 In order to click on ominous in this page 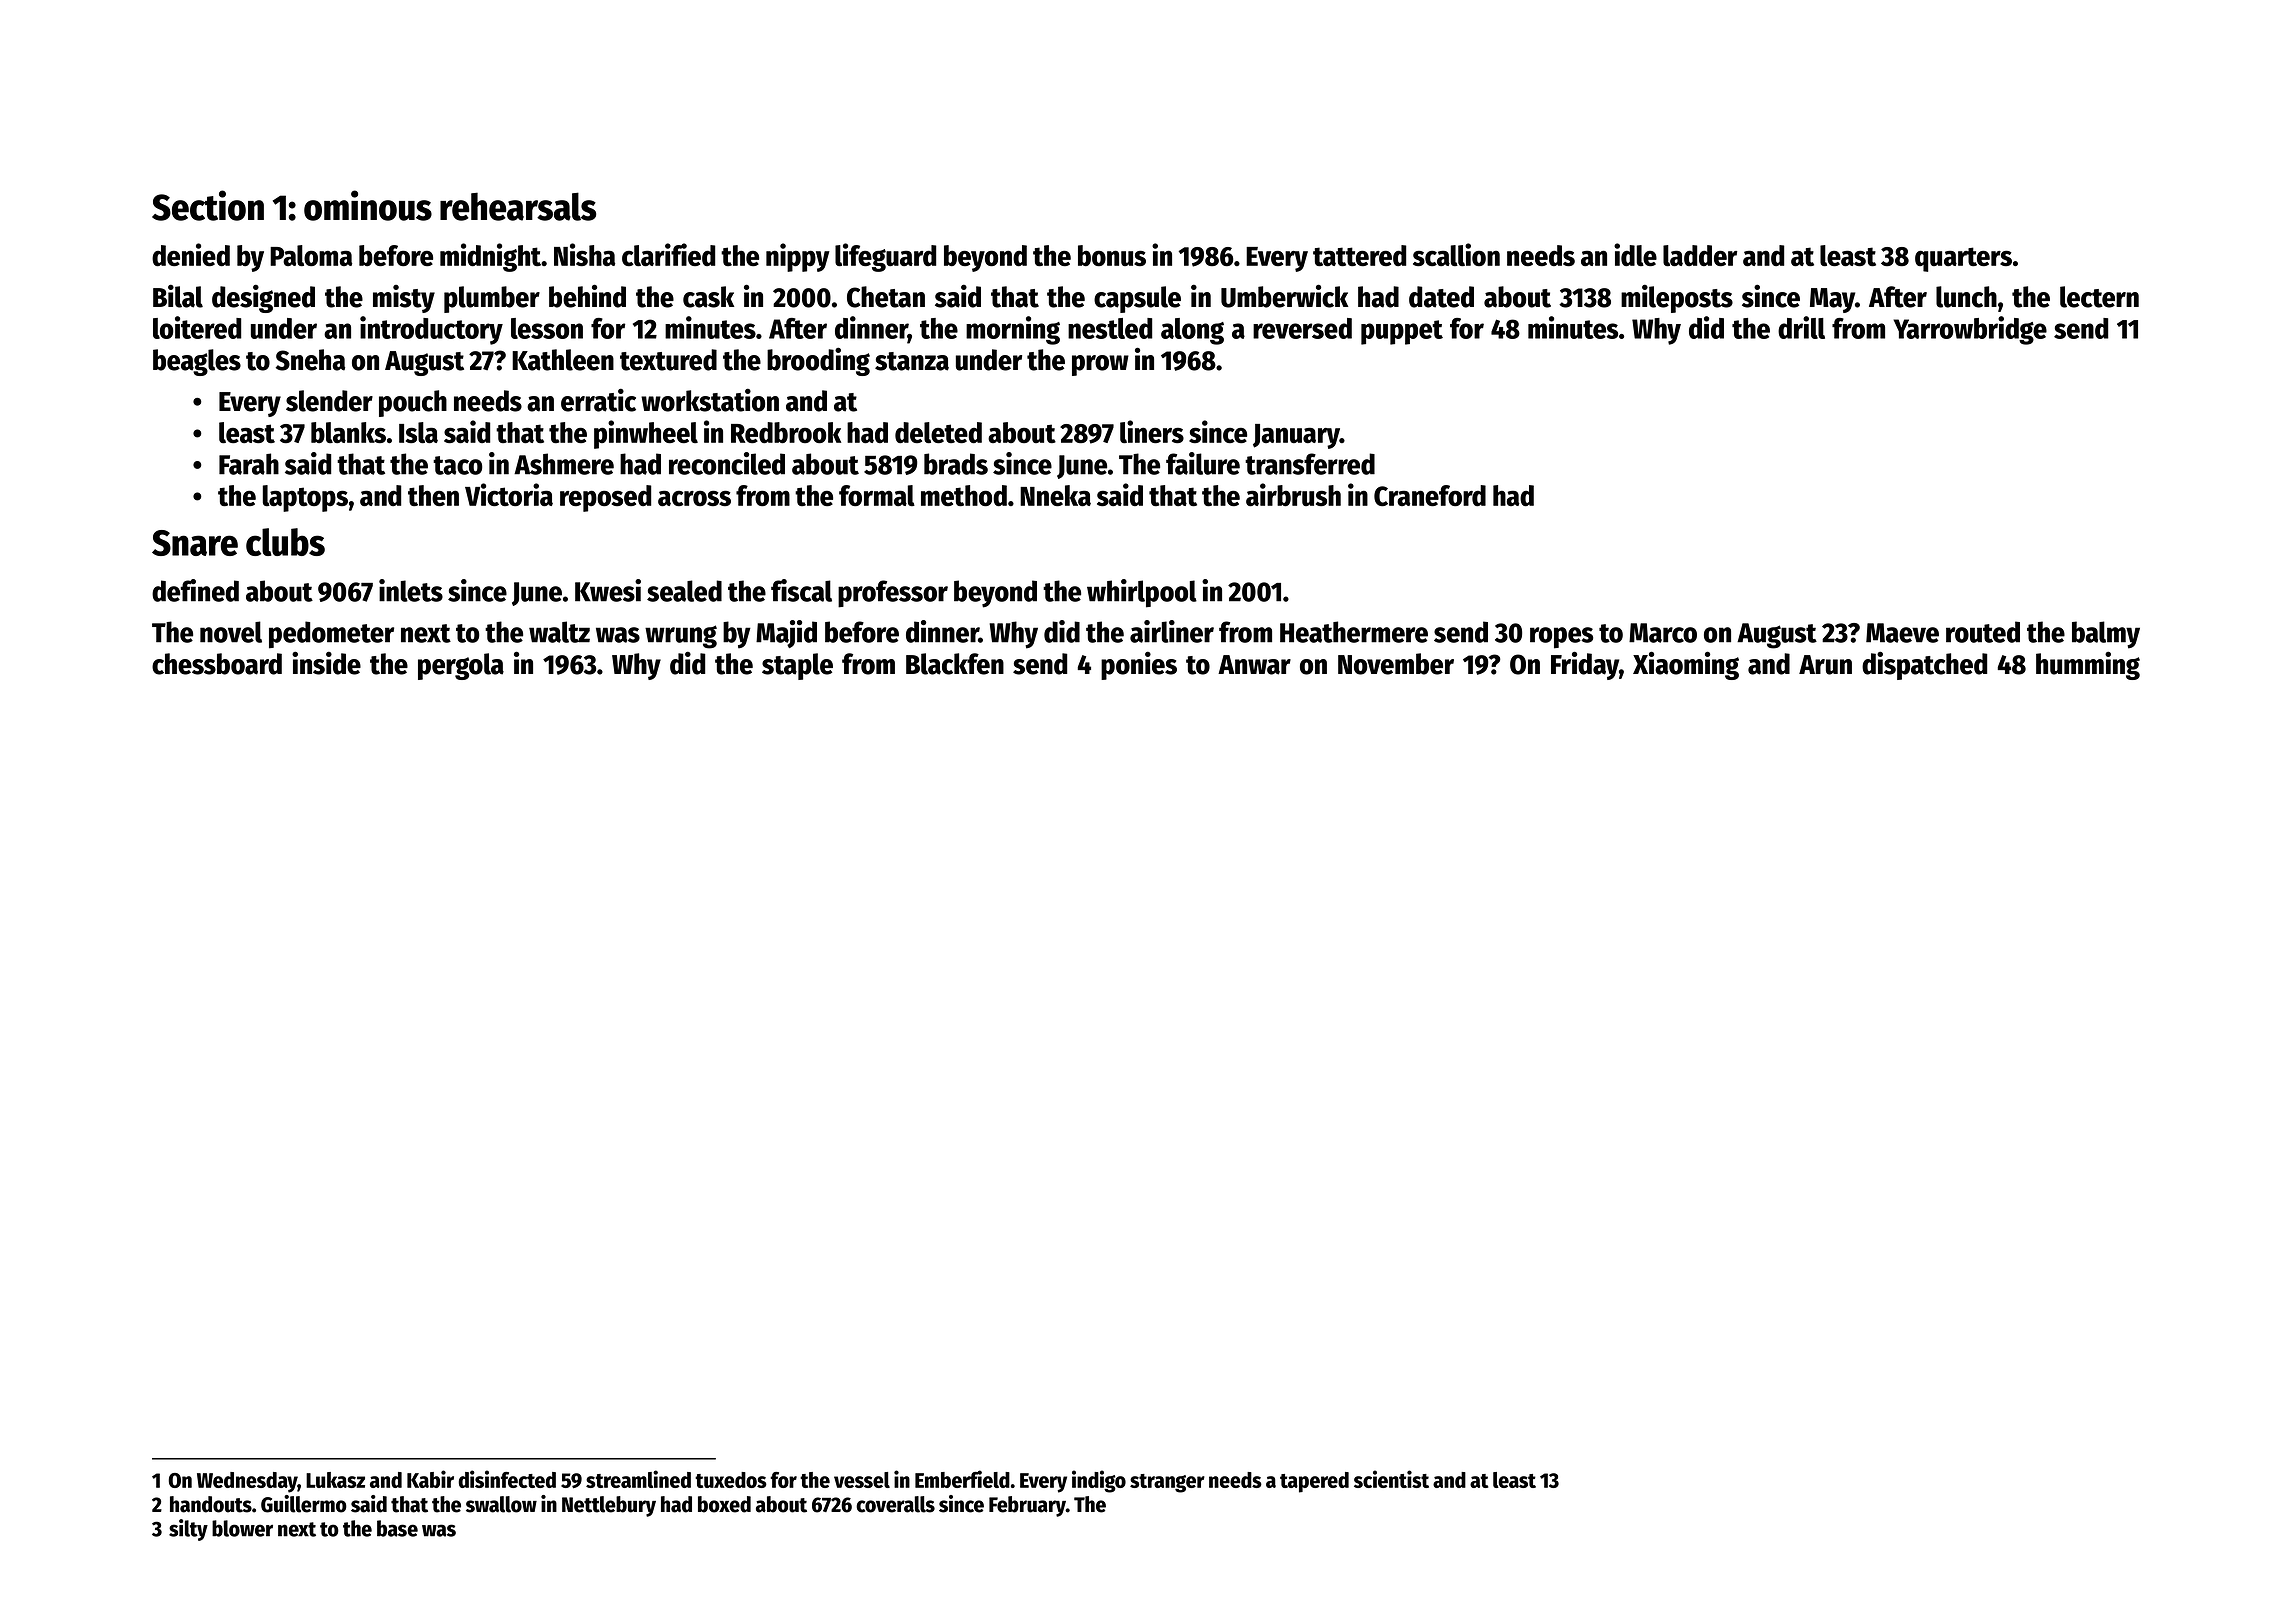, I will do `click(368, 205)`.
